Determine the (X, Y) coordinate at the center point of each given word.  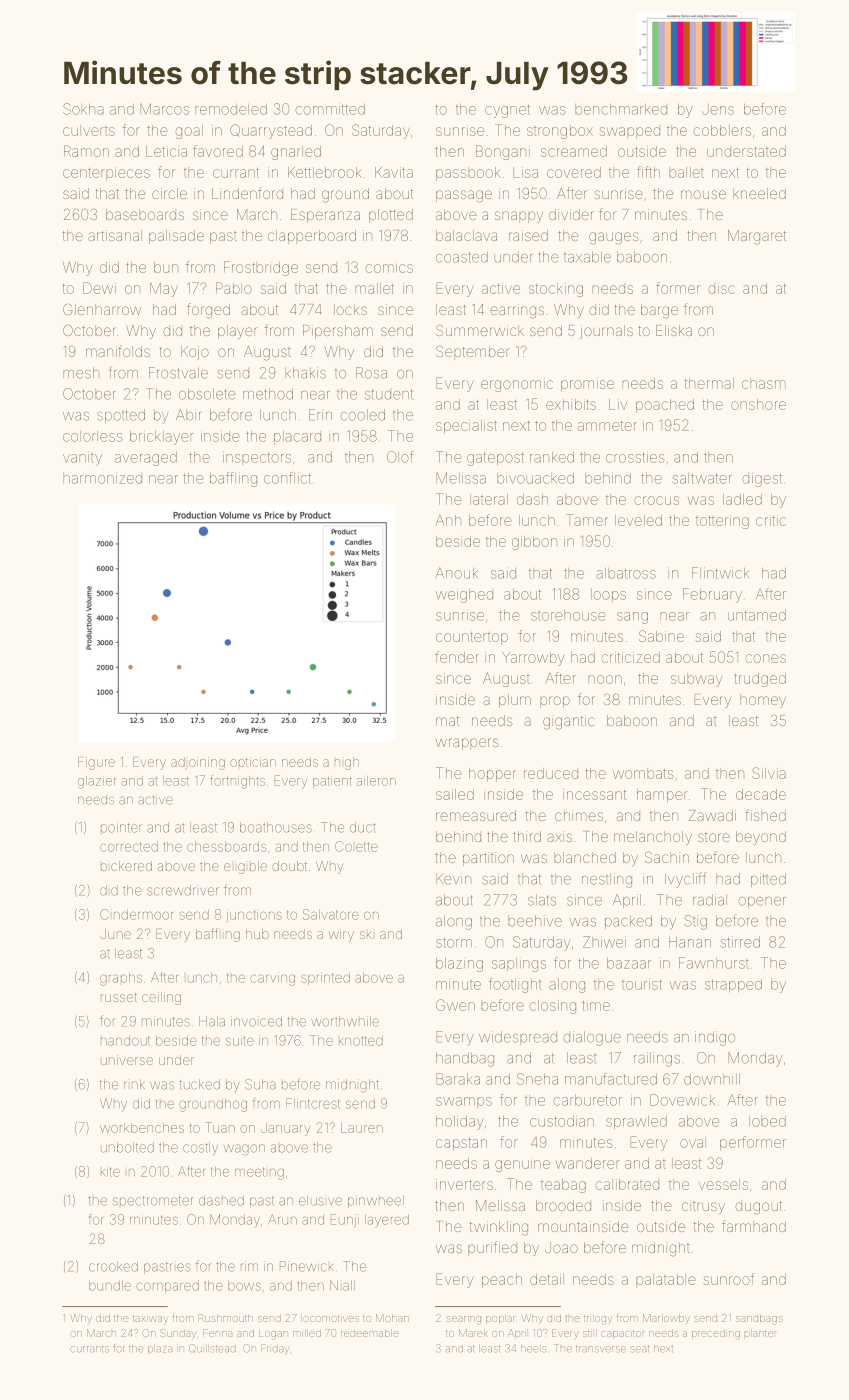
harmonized (102, 478)
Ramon (86, 151)
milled (307, 1333)
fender (457, 657)
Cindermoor (136, 914)
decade (761, 794)
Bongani (503, 152)
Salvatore (331, 914)
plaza (160, 1349)
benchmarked (621, 109)
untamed (757, 615)
